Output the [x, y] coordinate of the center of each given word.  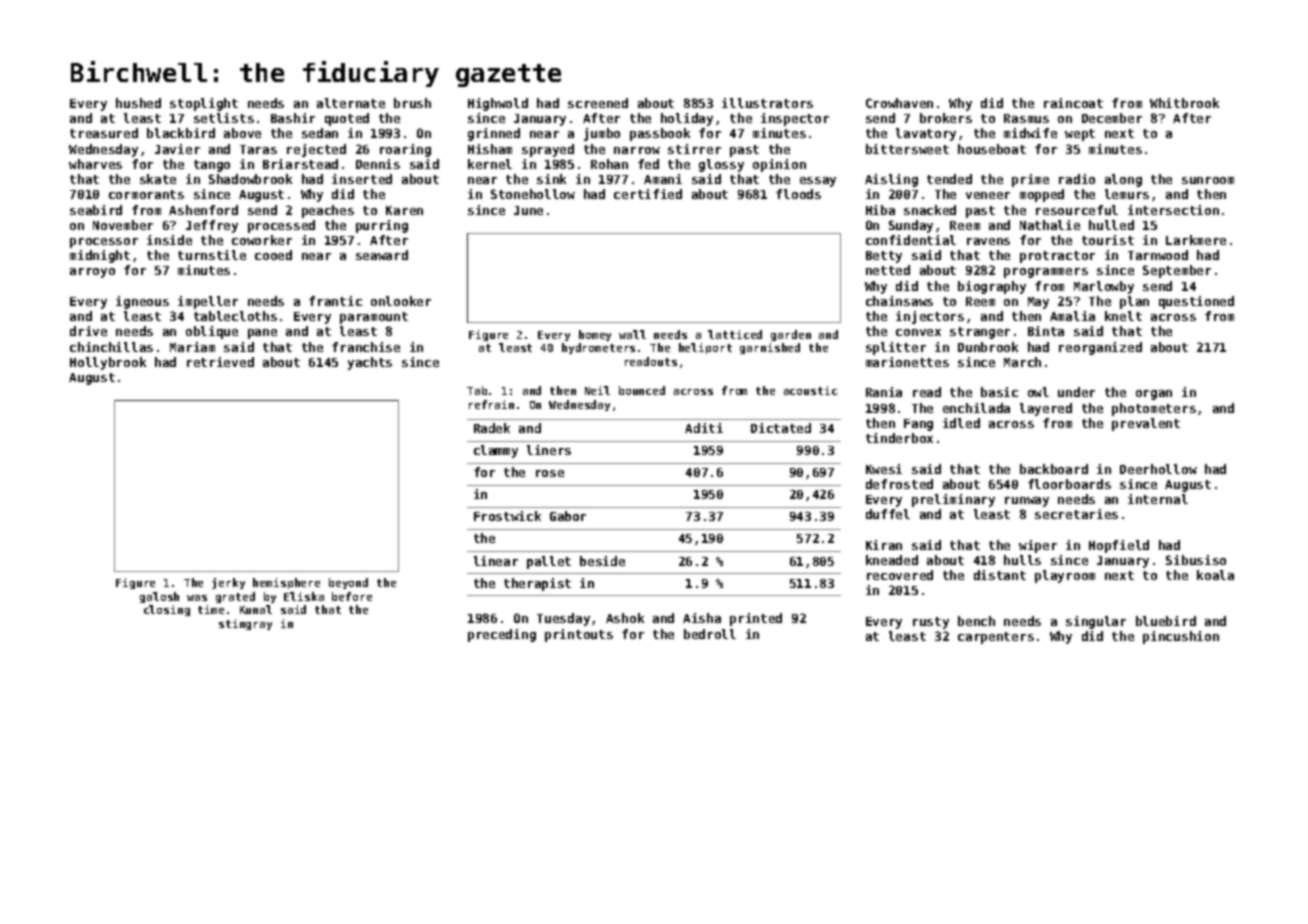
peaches [328, 211]
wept [1080, 135]
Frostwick [507, 516]
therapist [537, 584]
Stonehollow [533, 194]
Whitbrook [1184, 103]
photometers [1154, 409]
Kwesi [884, 469]
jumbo [602, 134]
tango [212, 166]
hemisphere [286, 583]
